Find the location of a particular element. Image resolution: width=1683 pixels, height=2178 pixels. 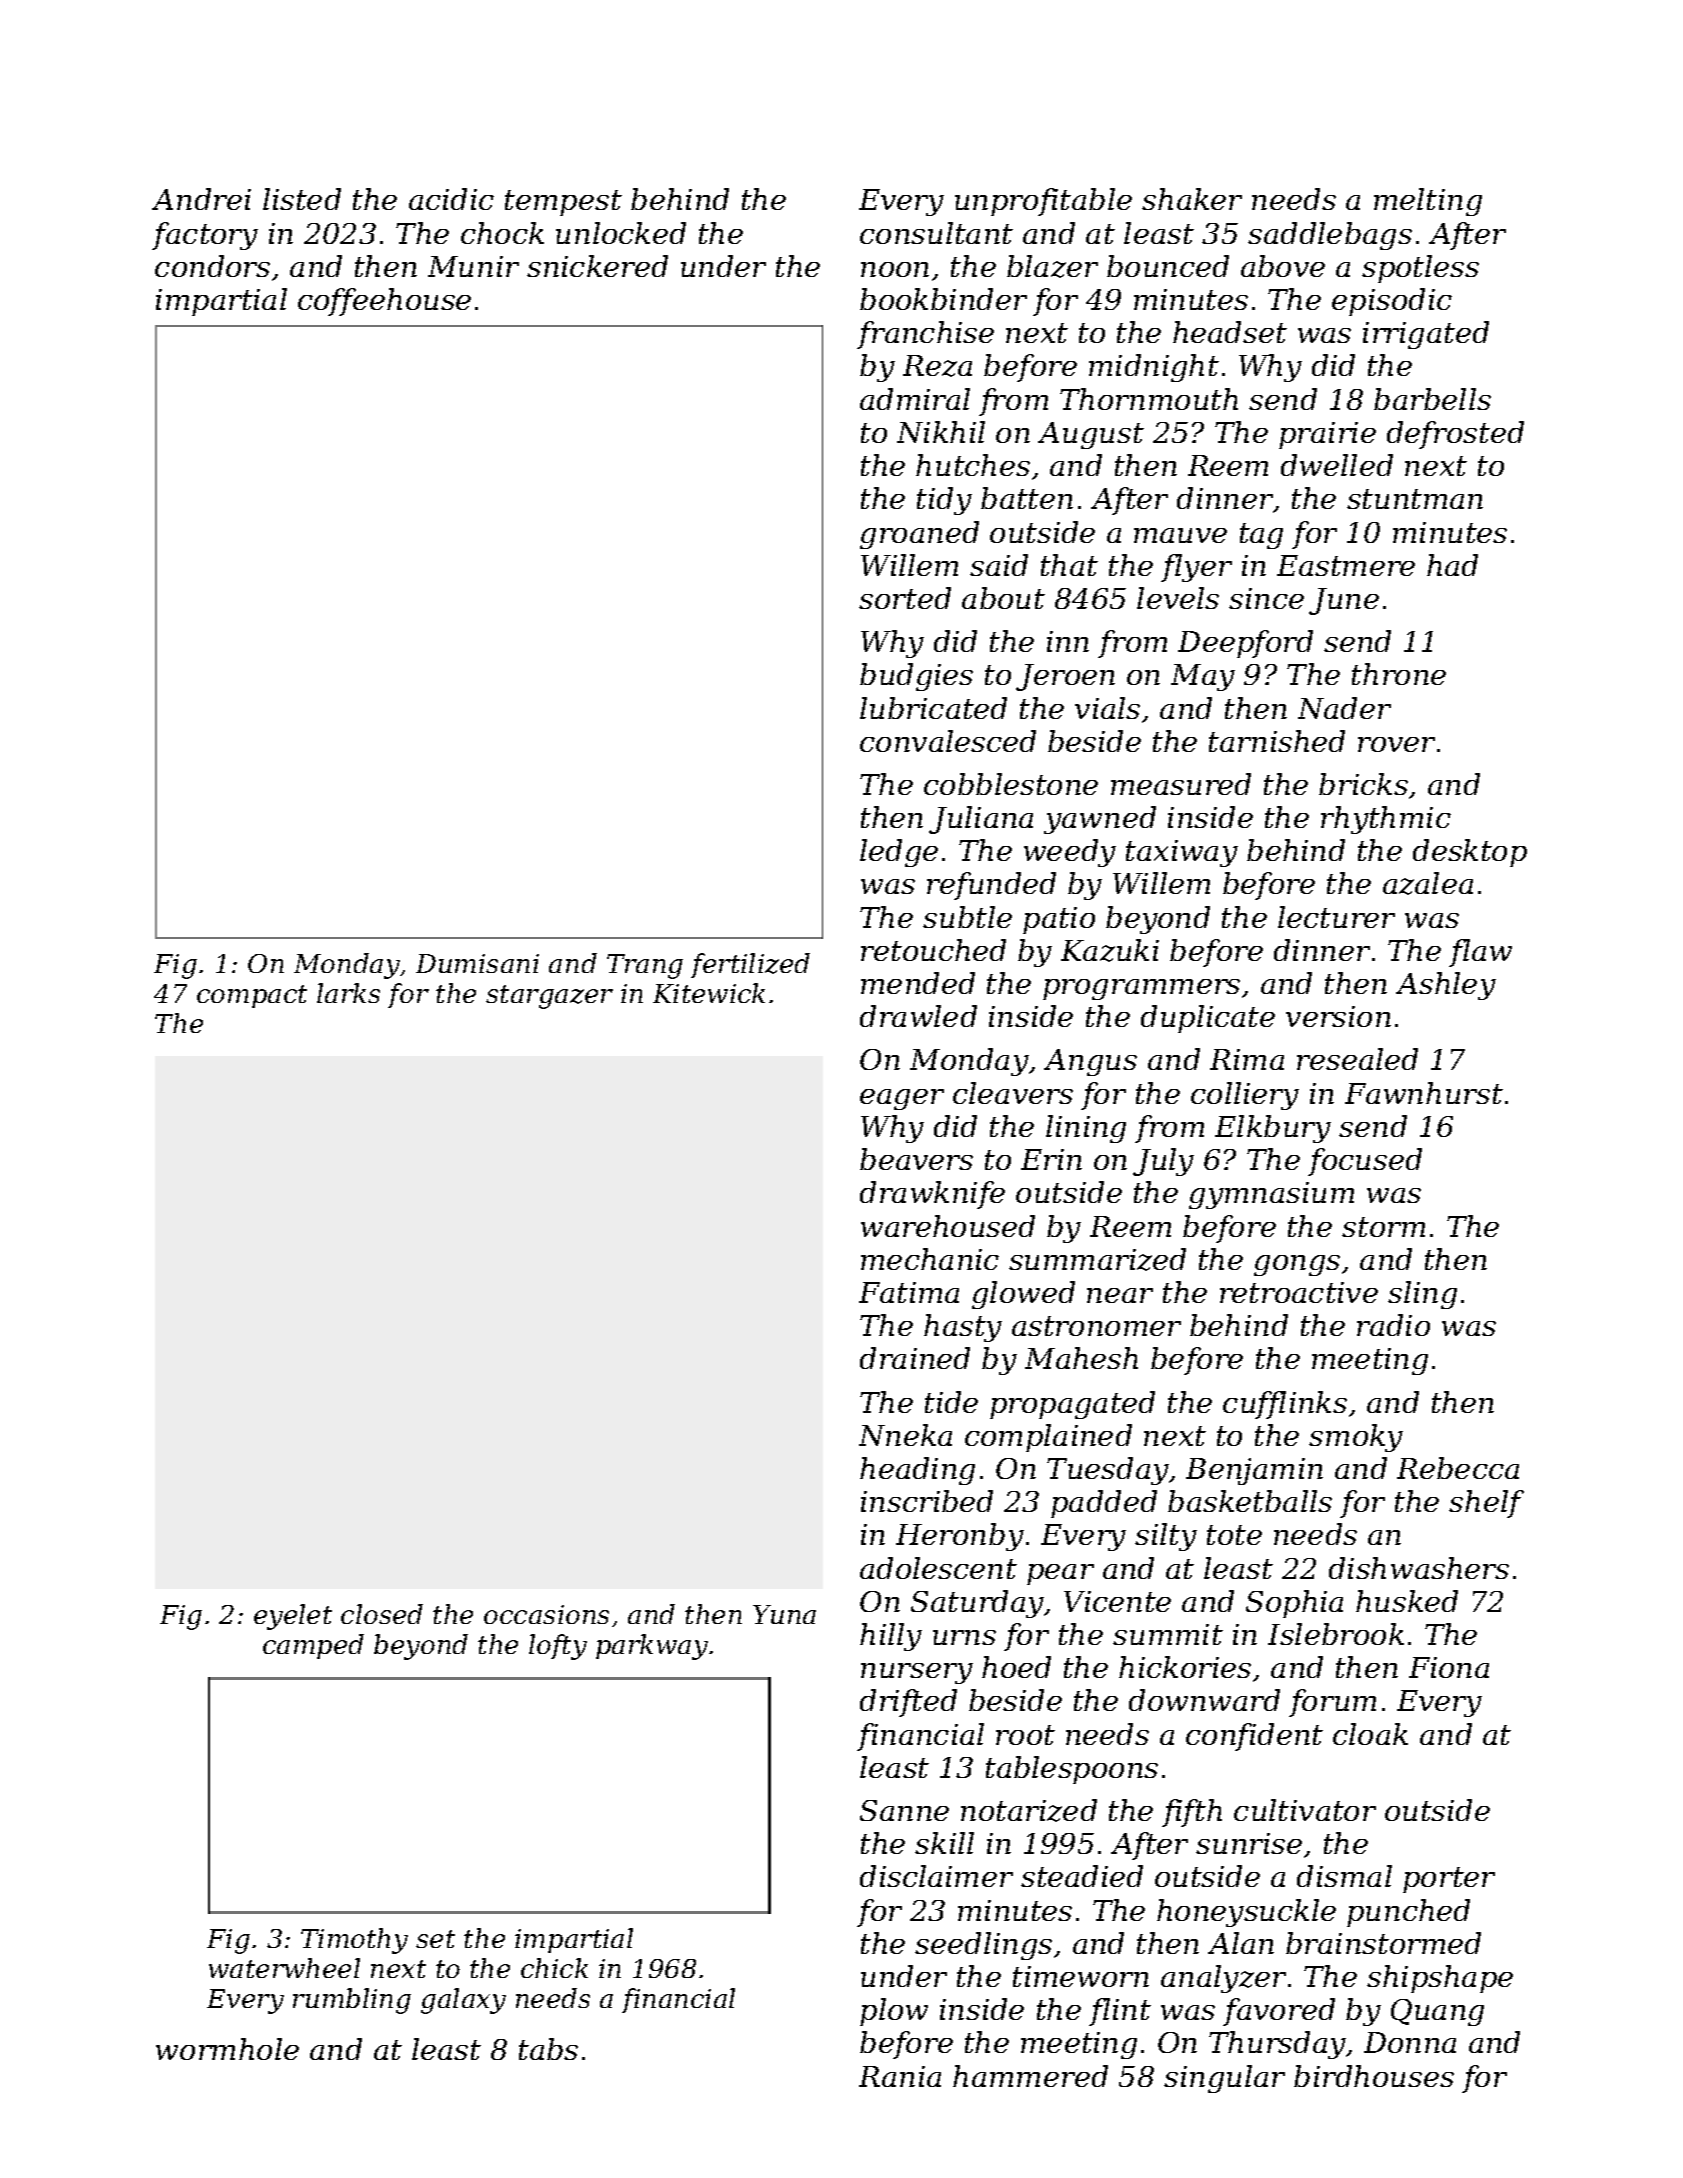

unlocked is located at coordinates (621, 233).
